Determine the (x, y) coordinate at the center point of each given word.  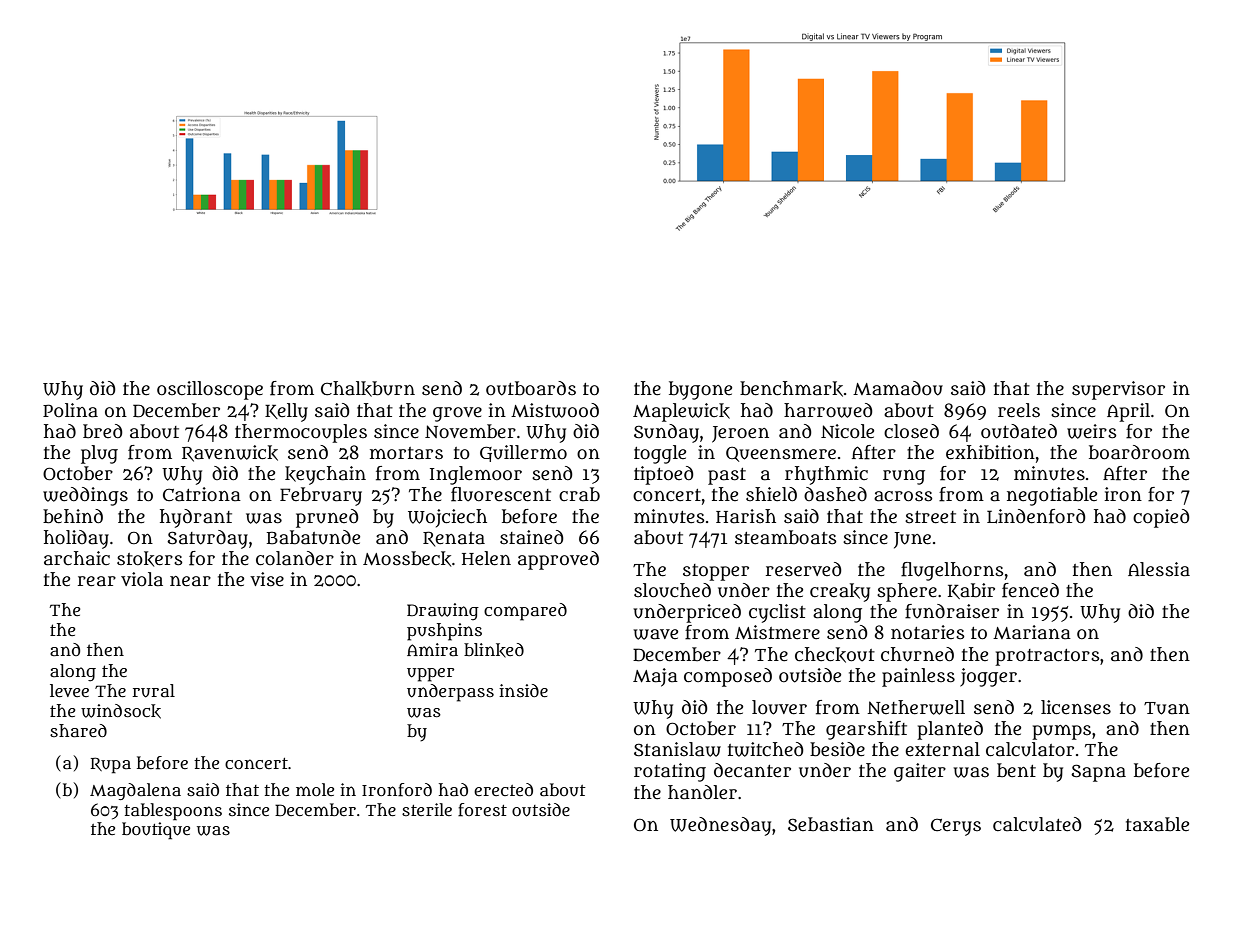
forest (482, 810)
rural (154, 691)
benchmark (791, 389)
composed (728, 677)
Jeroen (740, 434)
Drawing (443, 612)
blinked (494, 650)
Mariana (1032, 632)
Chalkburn (368, 389)
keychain (325, 475)
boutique (156, 831)
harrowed (828, 410)
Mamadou (898, 388)
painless (918, 677)
